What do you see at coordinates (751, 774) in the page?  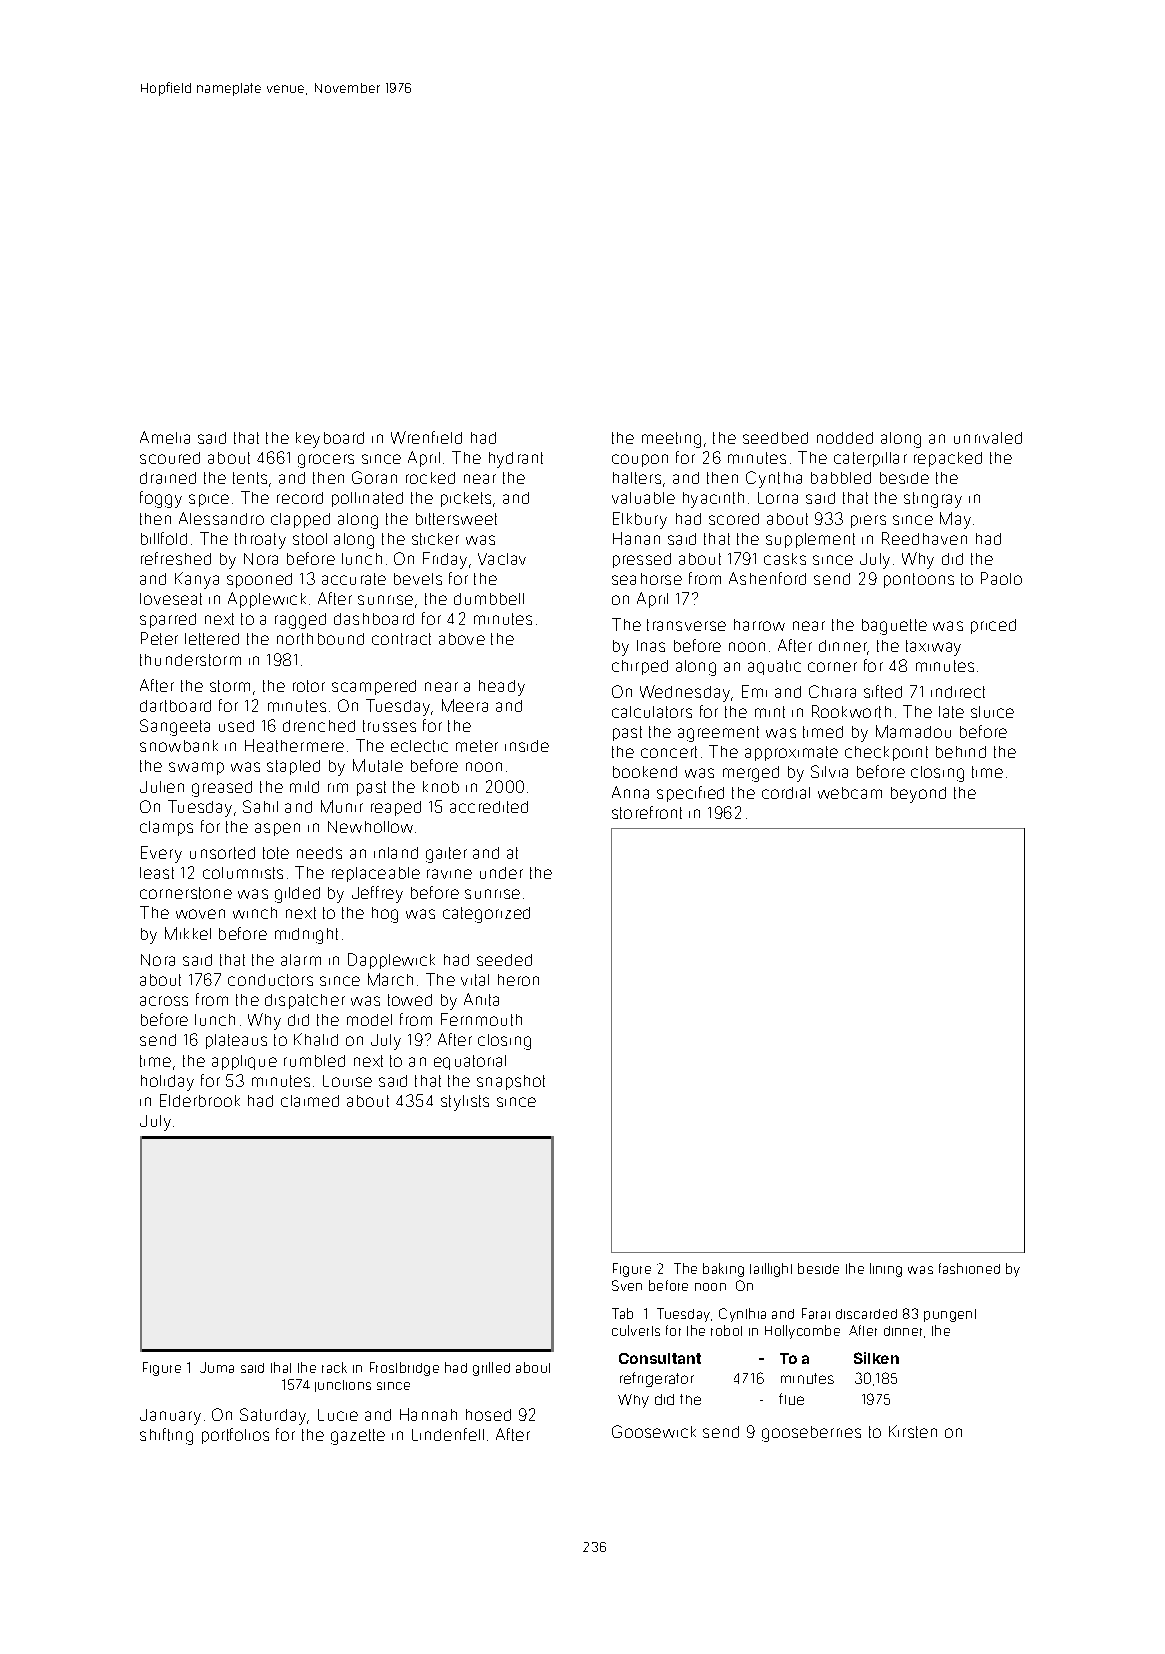 I see `merged` at bounding box center [751, 774].
